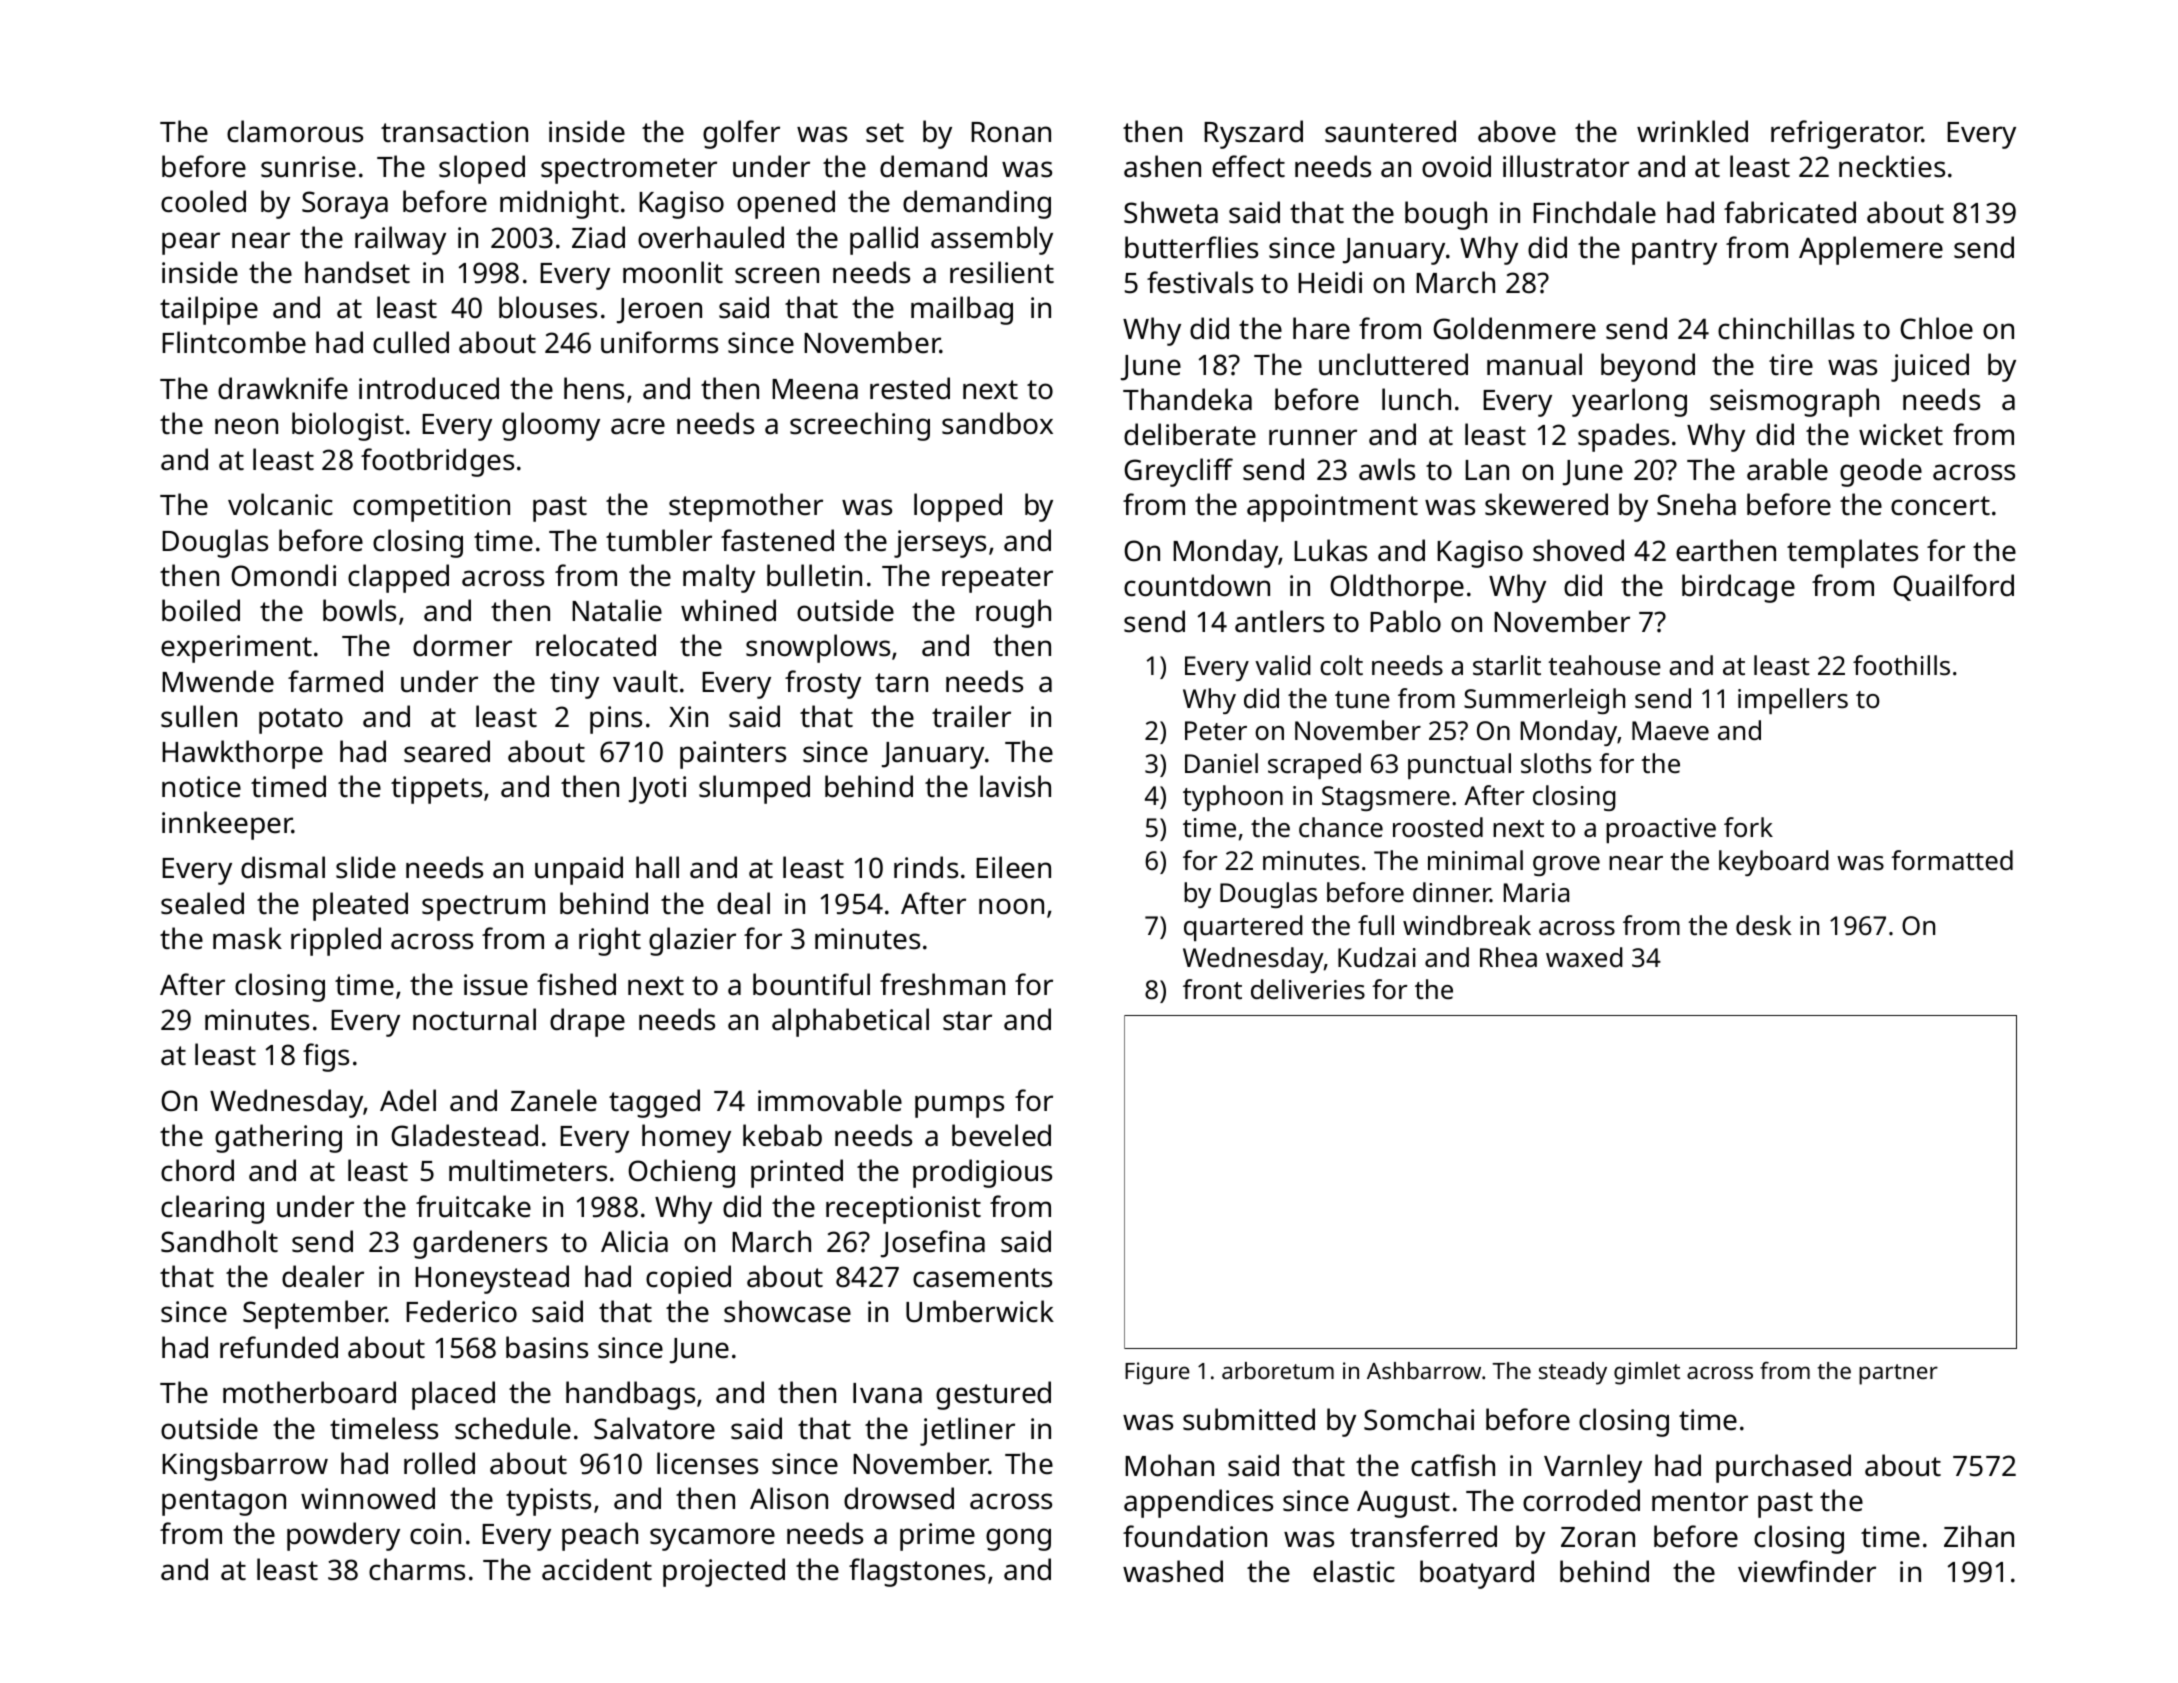 The width and height of the screenshot is (2178, 1683). What do you see at coordinates (917, 1572) in the screenshot?
I see `flagstones` at bounding box center [917, 1572].
